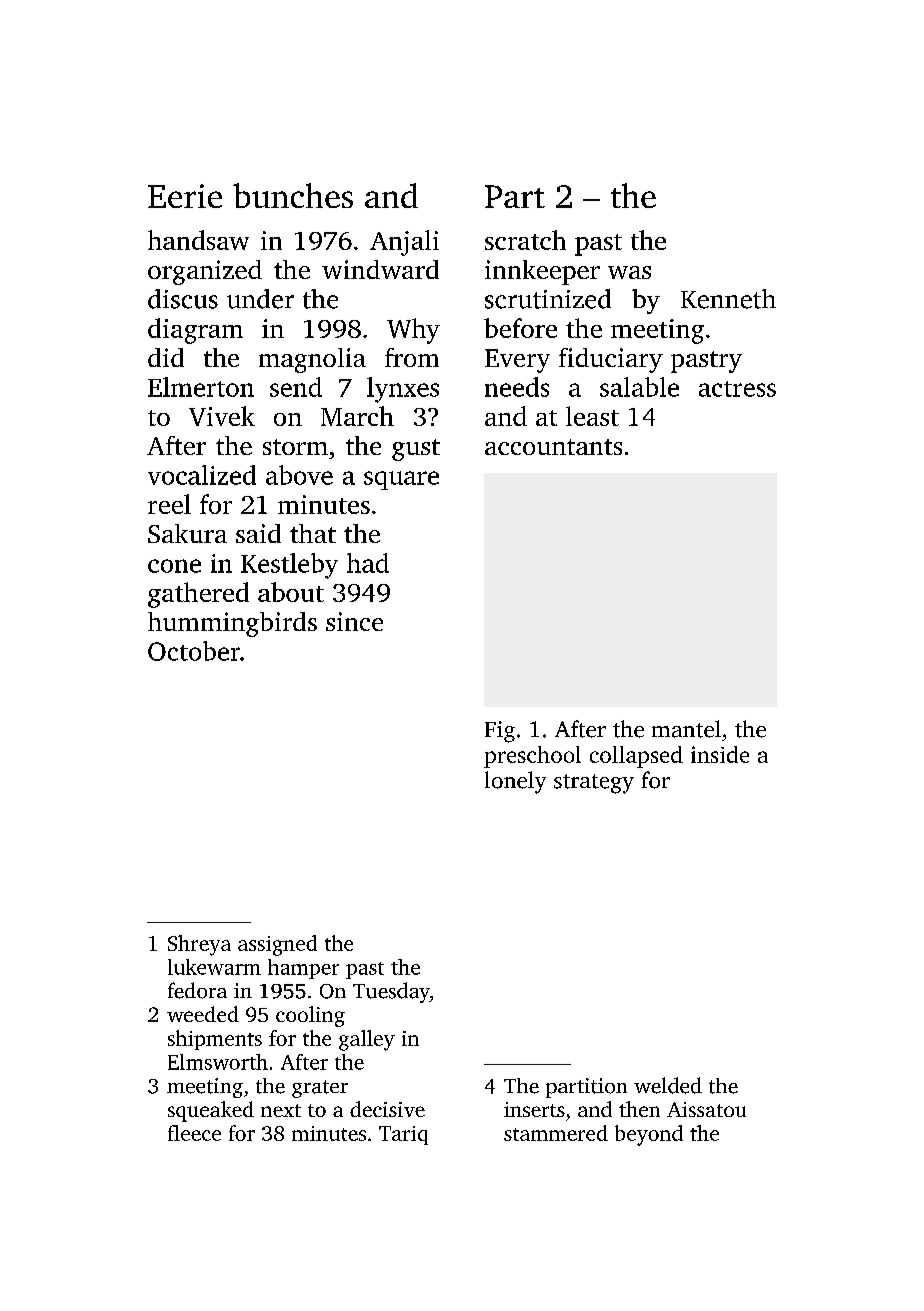 The height and width of the screenshot is (1311, 924). Describe the element at coordinates (525, 240) in the screenshot. I see `scratch` at that location.
